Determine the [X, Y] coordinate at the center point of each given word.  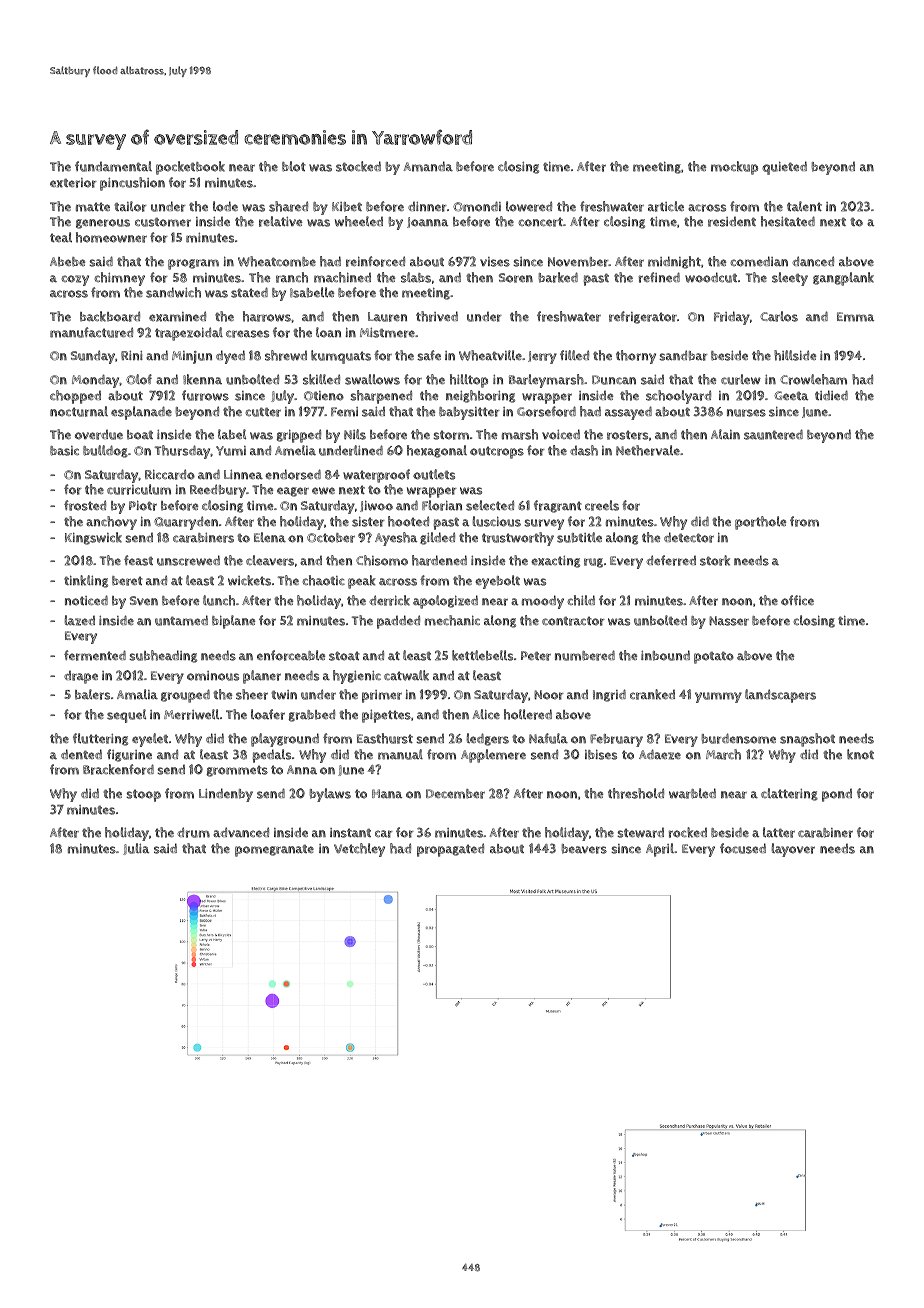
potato [714, 657]
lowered [529, 206]
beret [127, 581]
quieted [784, 168]
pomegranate [274, 851]
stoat [344, 656]
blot [294, 166]
